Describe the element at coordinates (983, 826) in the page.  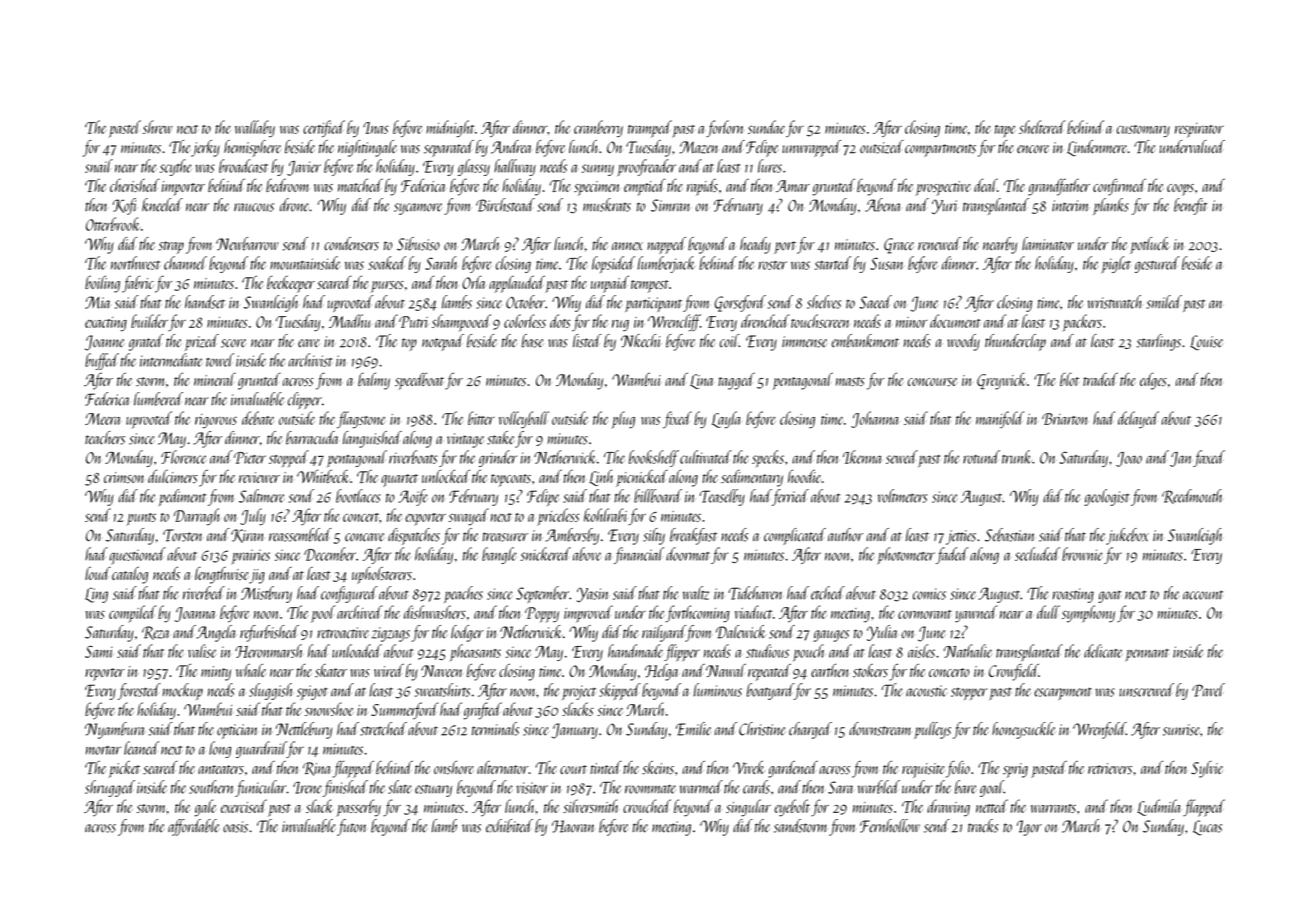
I see `tracks` at that location.
